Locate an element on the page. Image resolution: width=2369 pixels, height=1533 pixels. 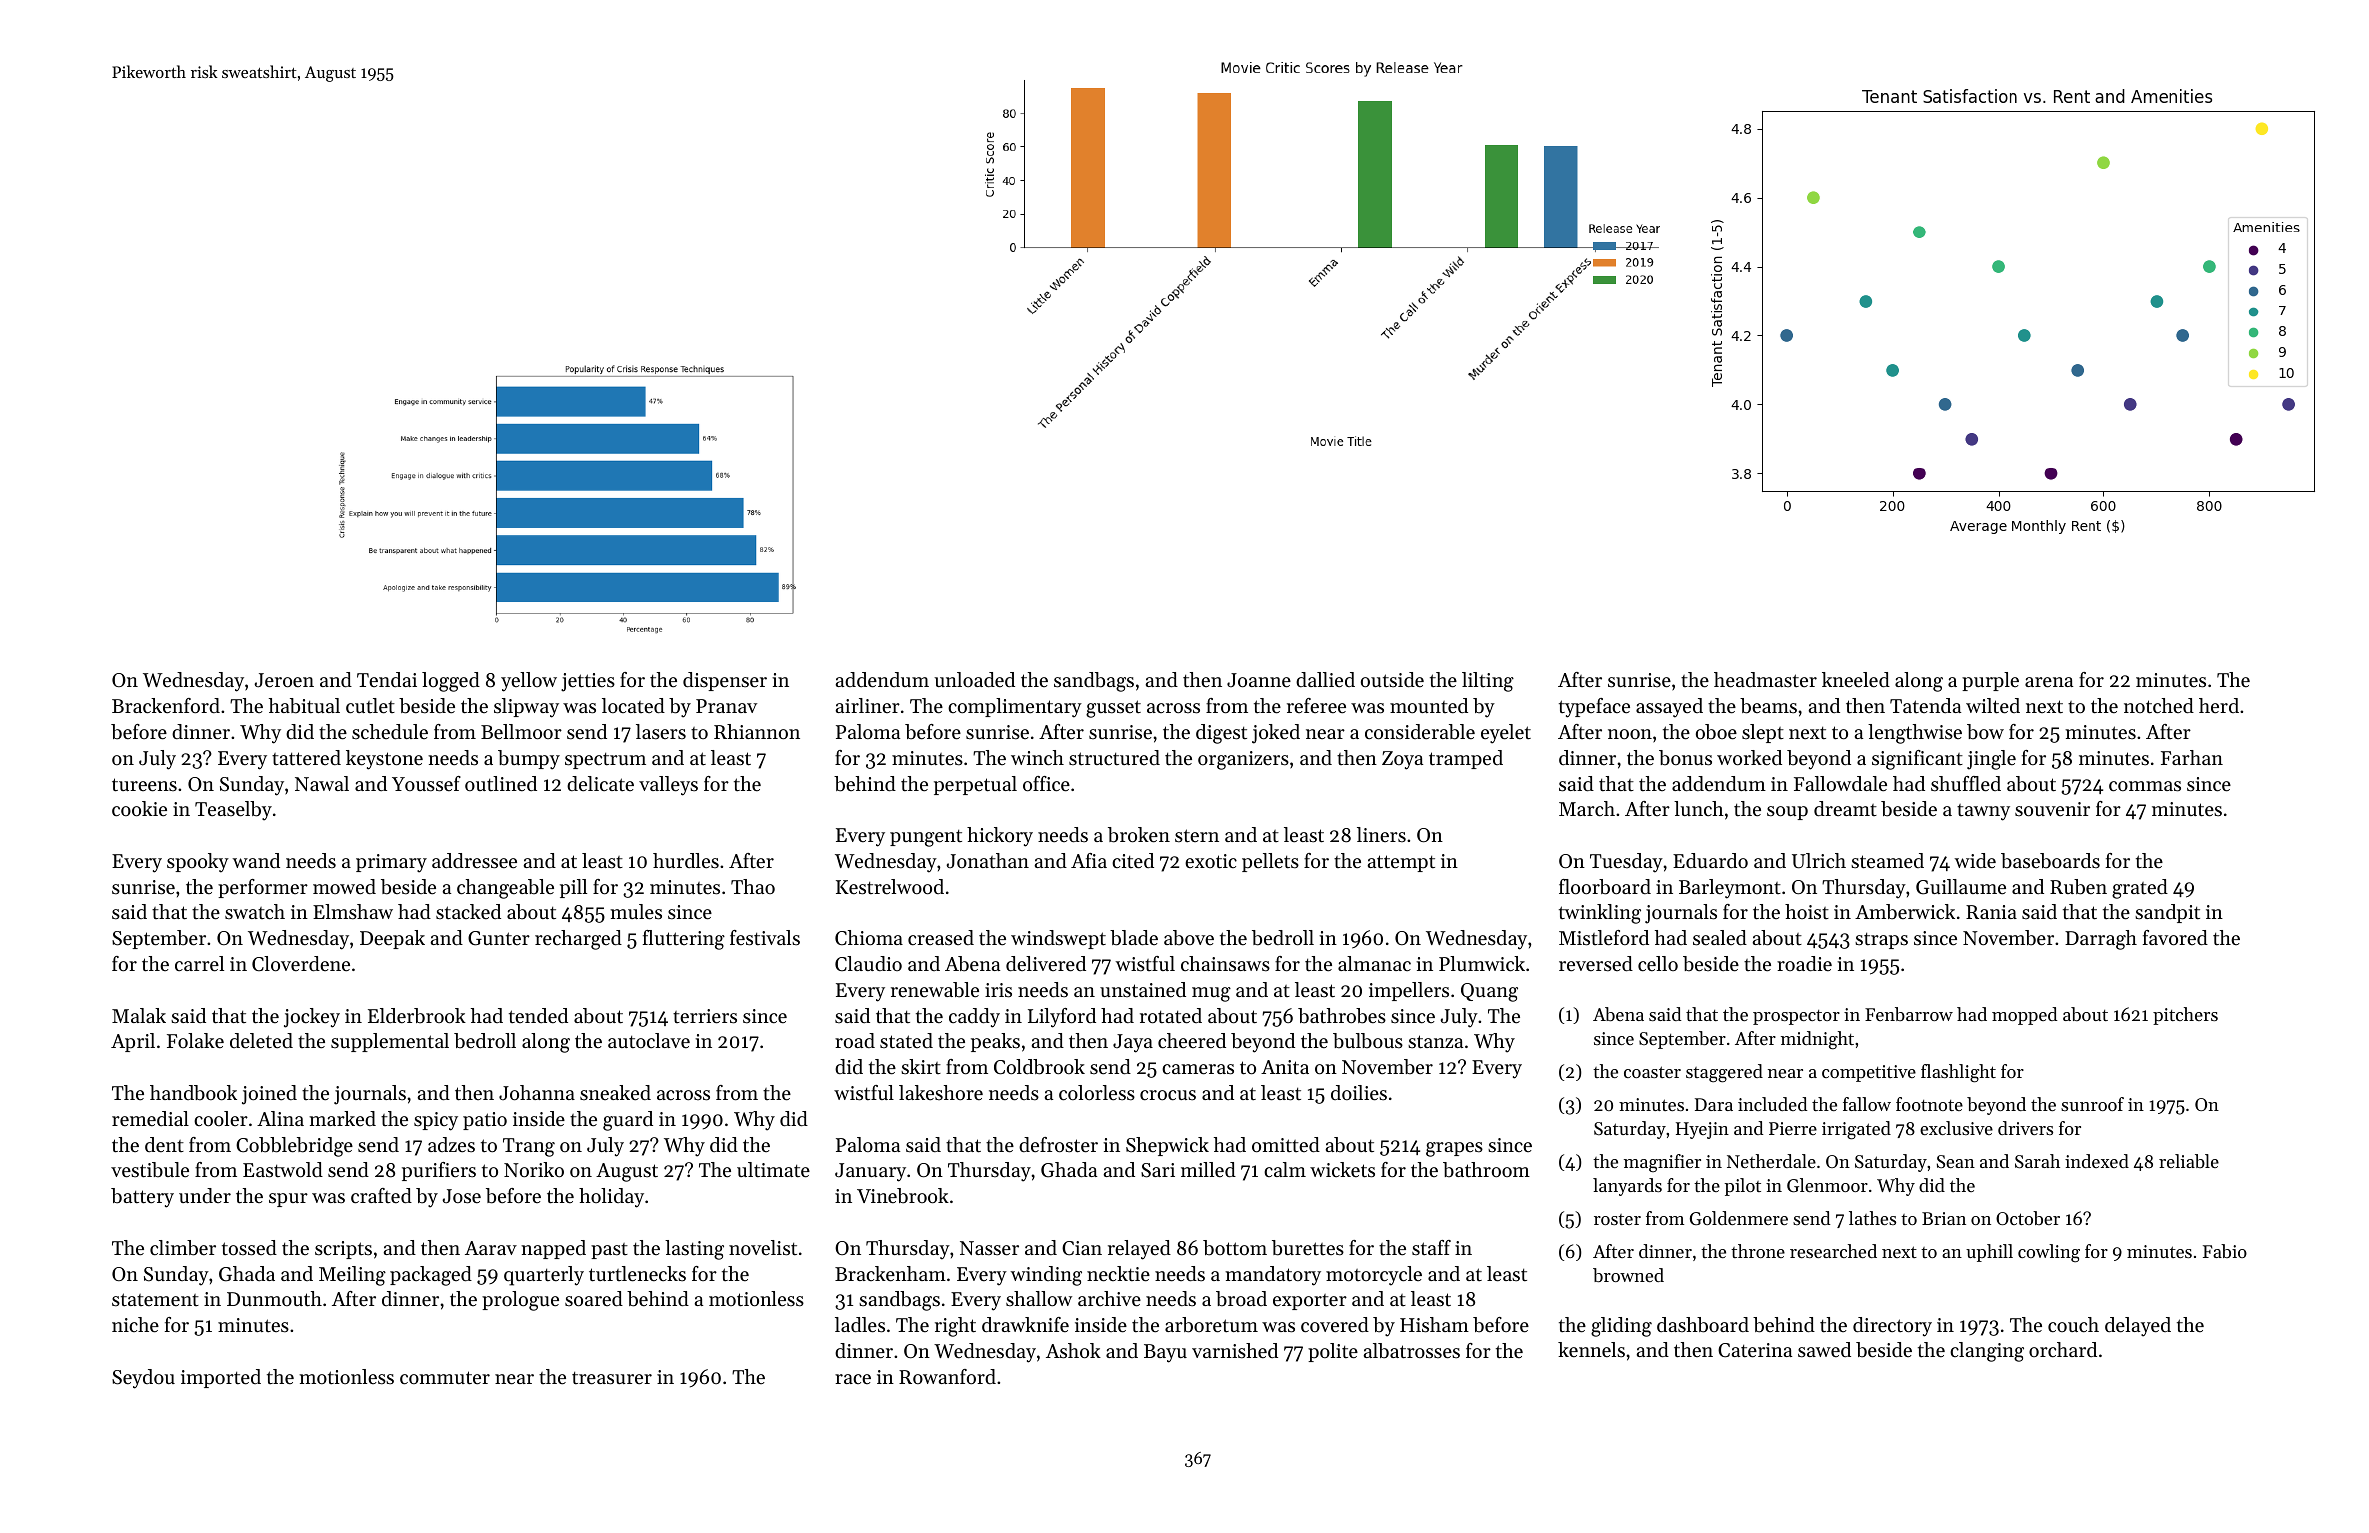
climber is located at coordinates (183, 1248).
